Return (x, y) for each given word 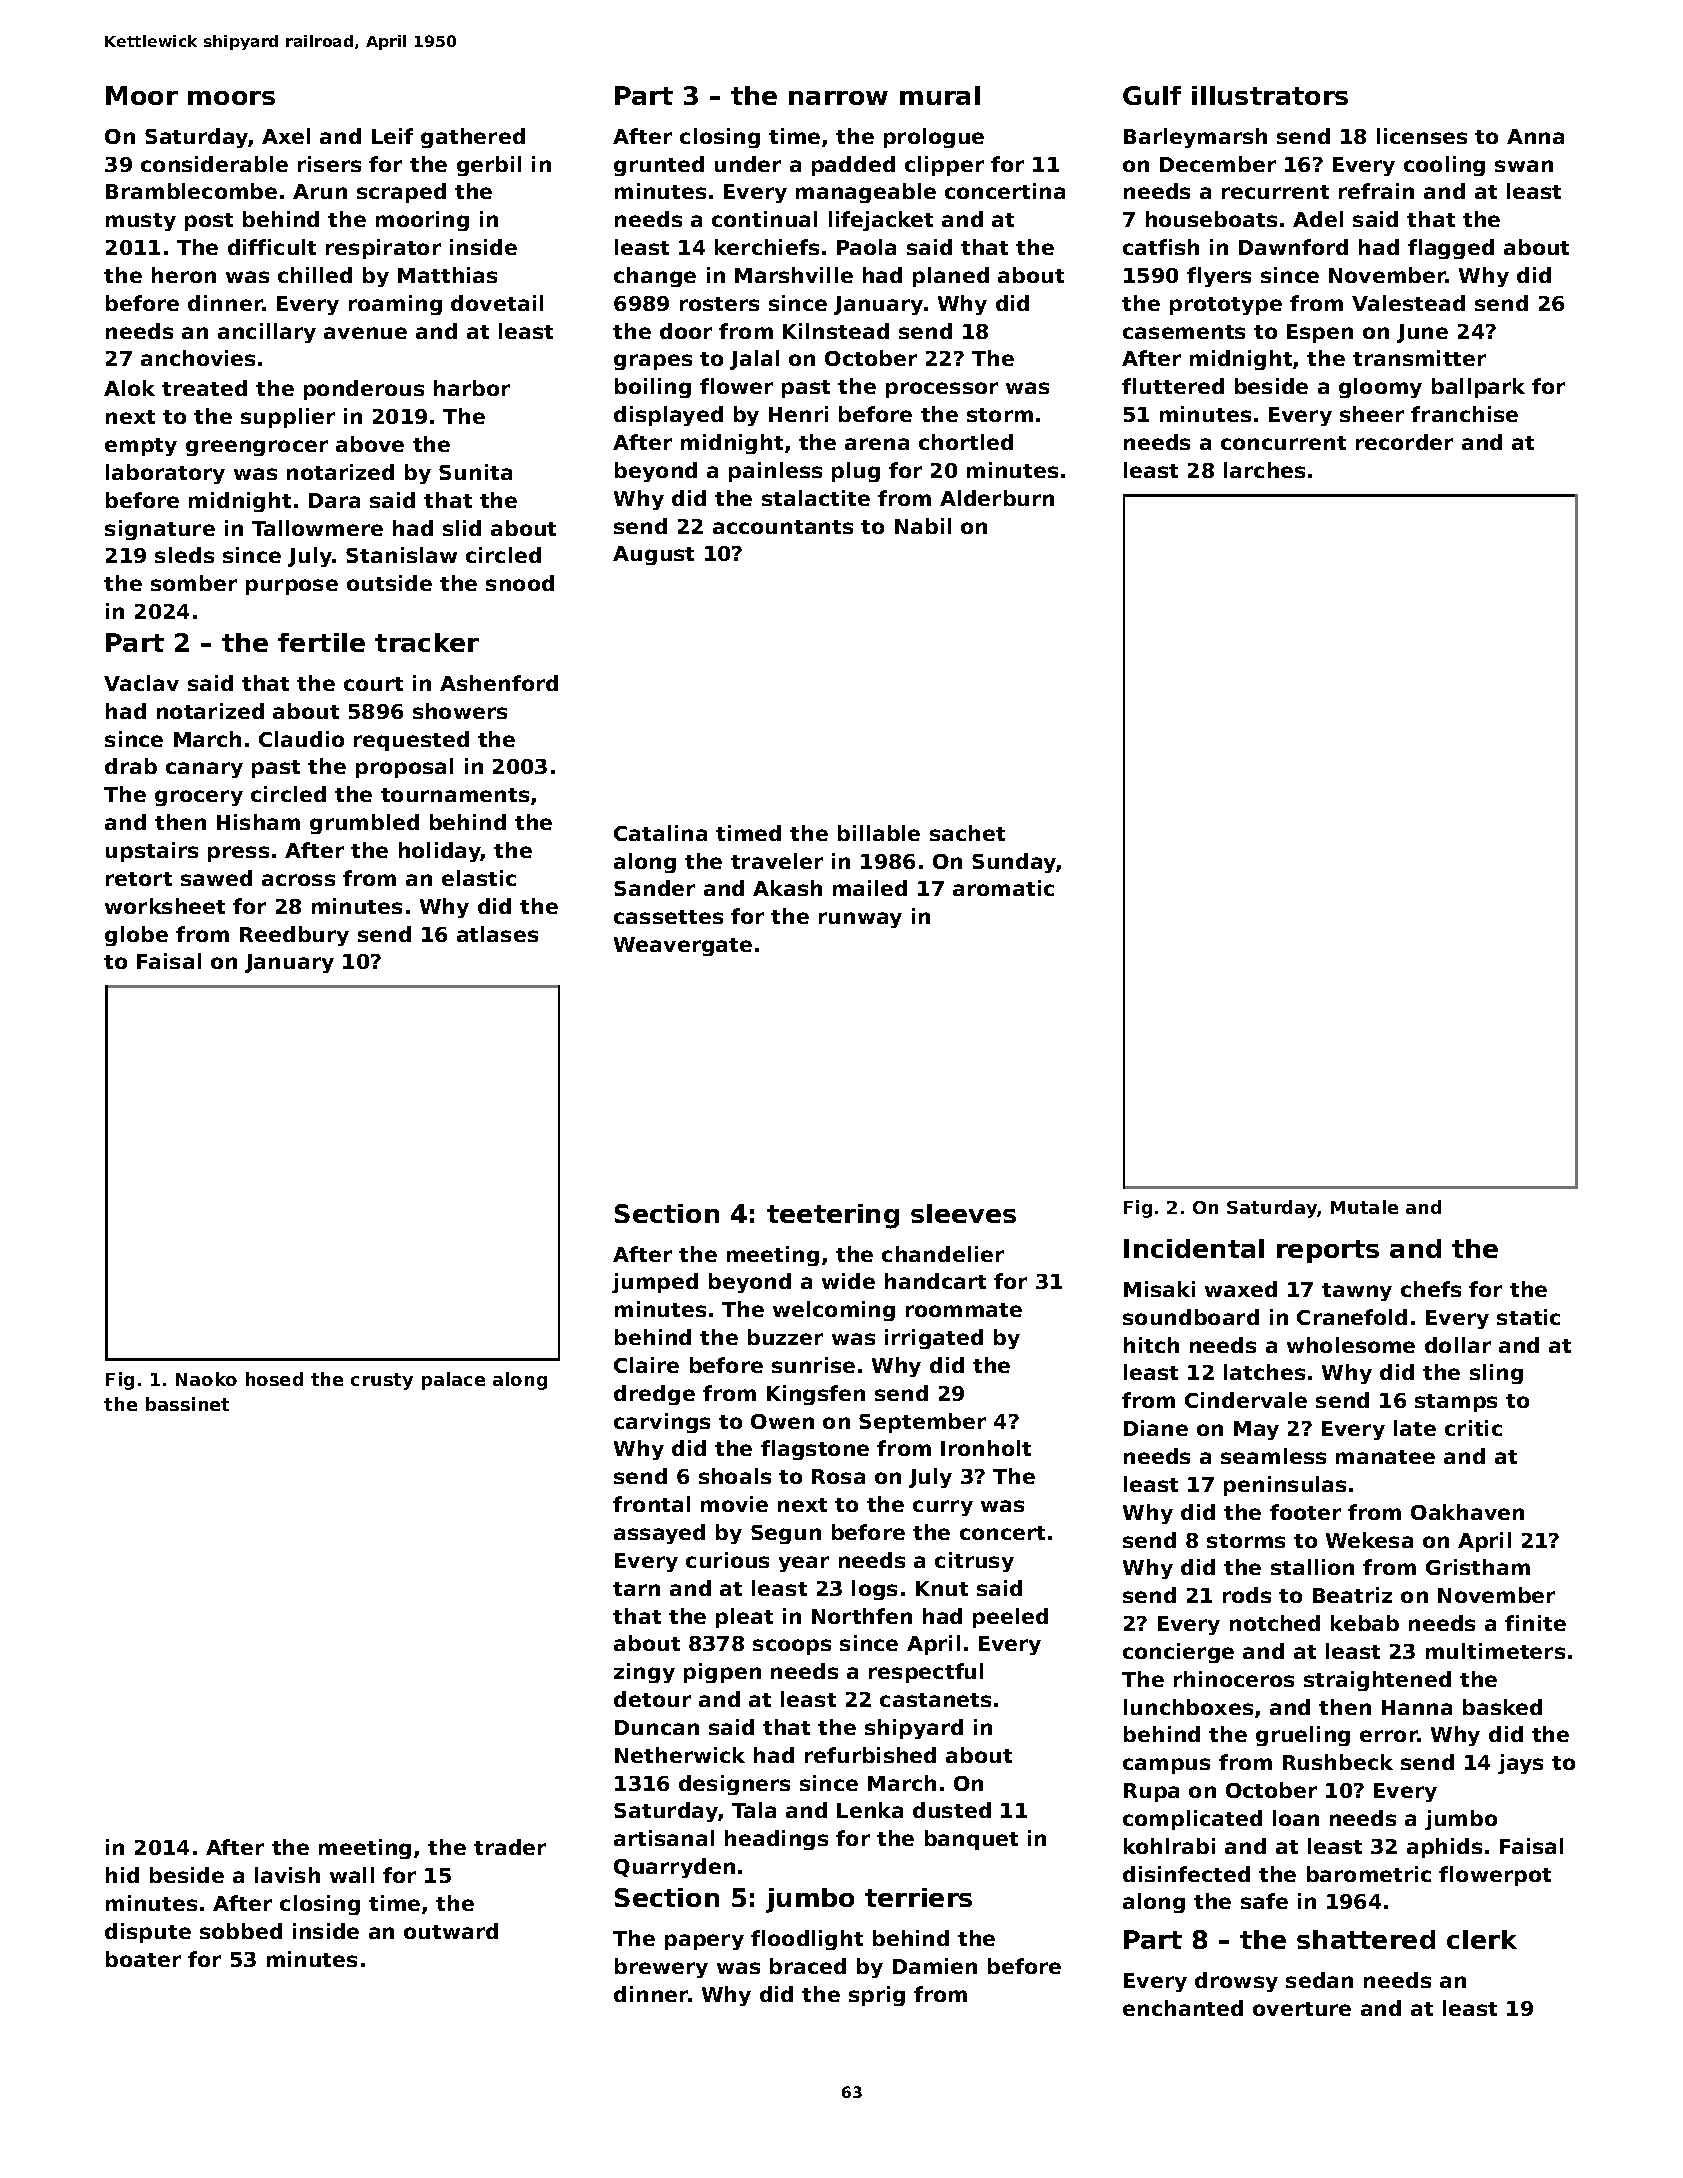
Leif (392, 136)
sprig (877, 1996)
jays (1520, 1764)
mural (940, 95)
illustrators (1270, 95)
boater (143, 1959)
